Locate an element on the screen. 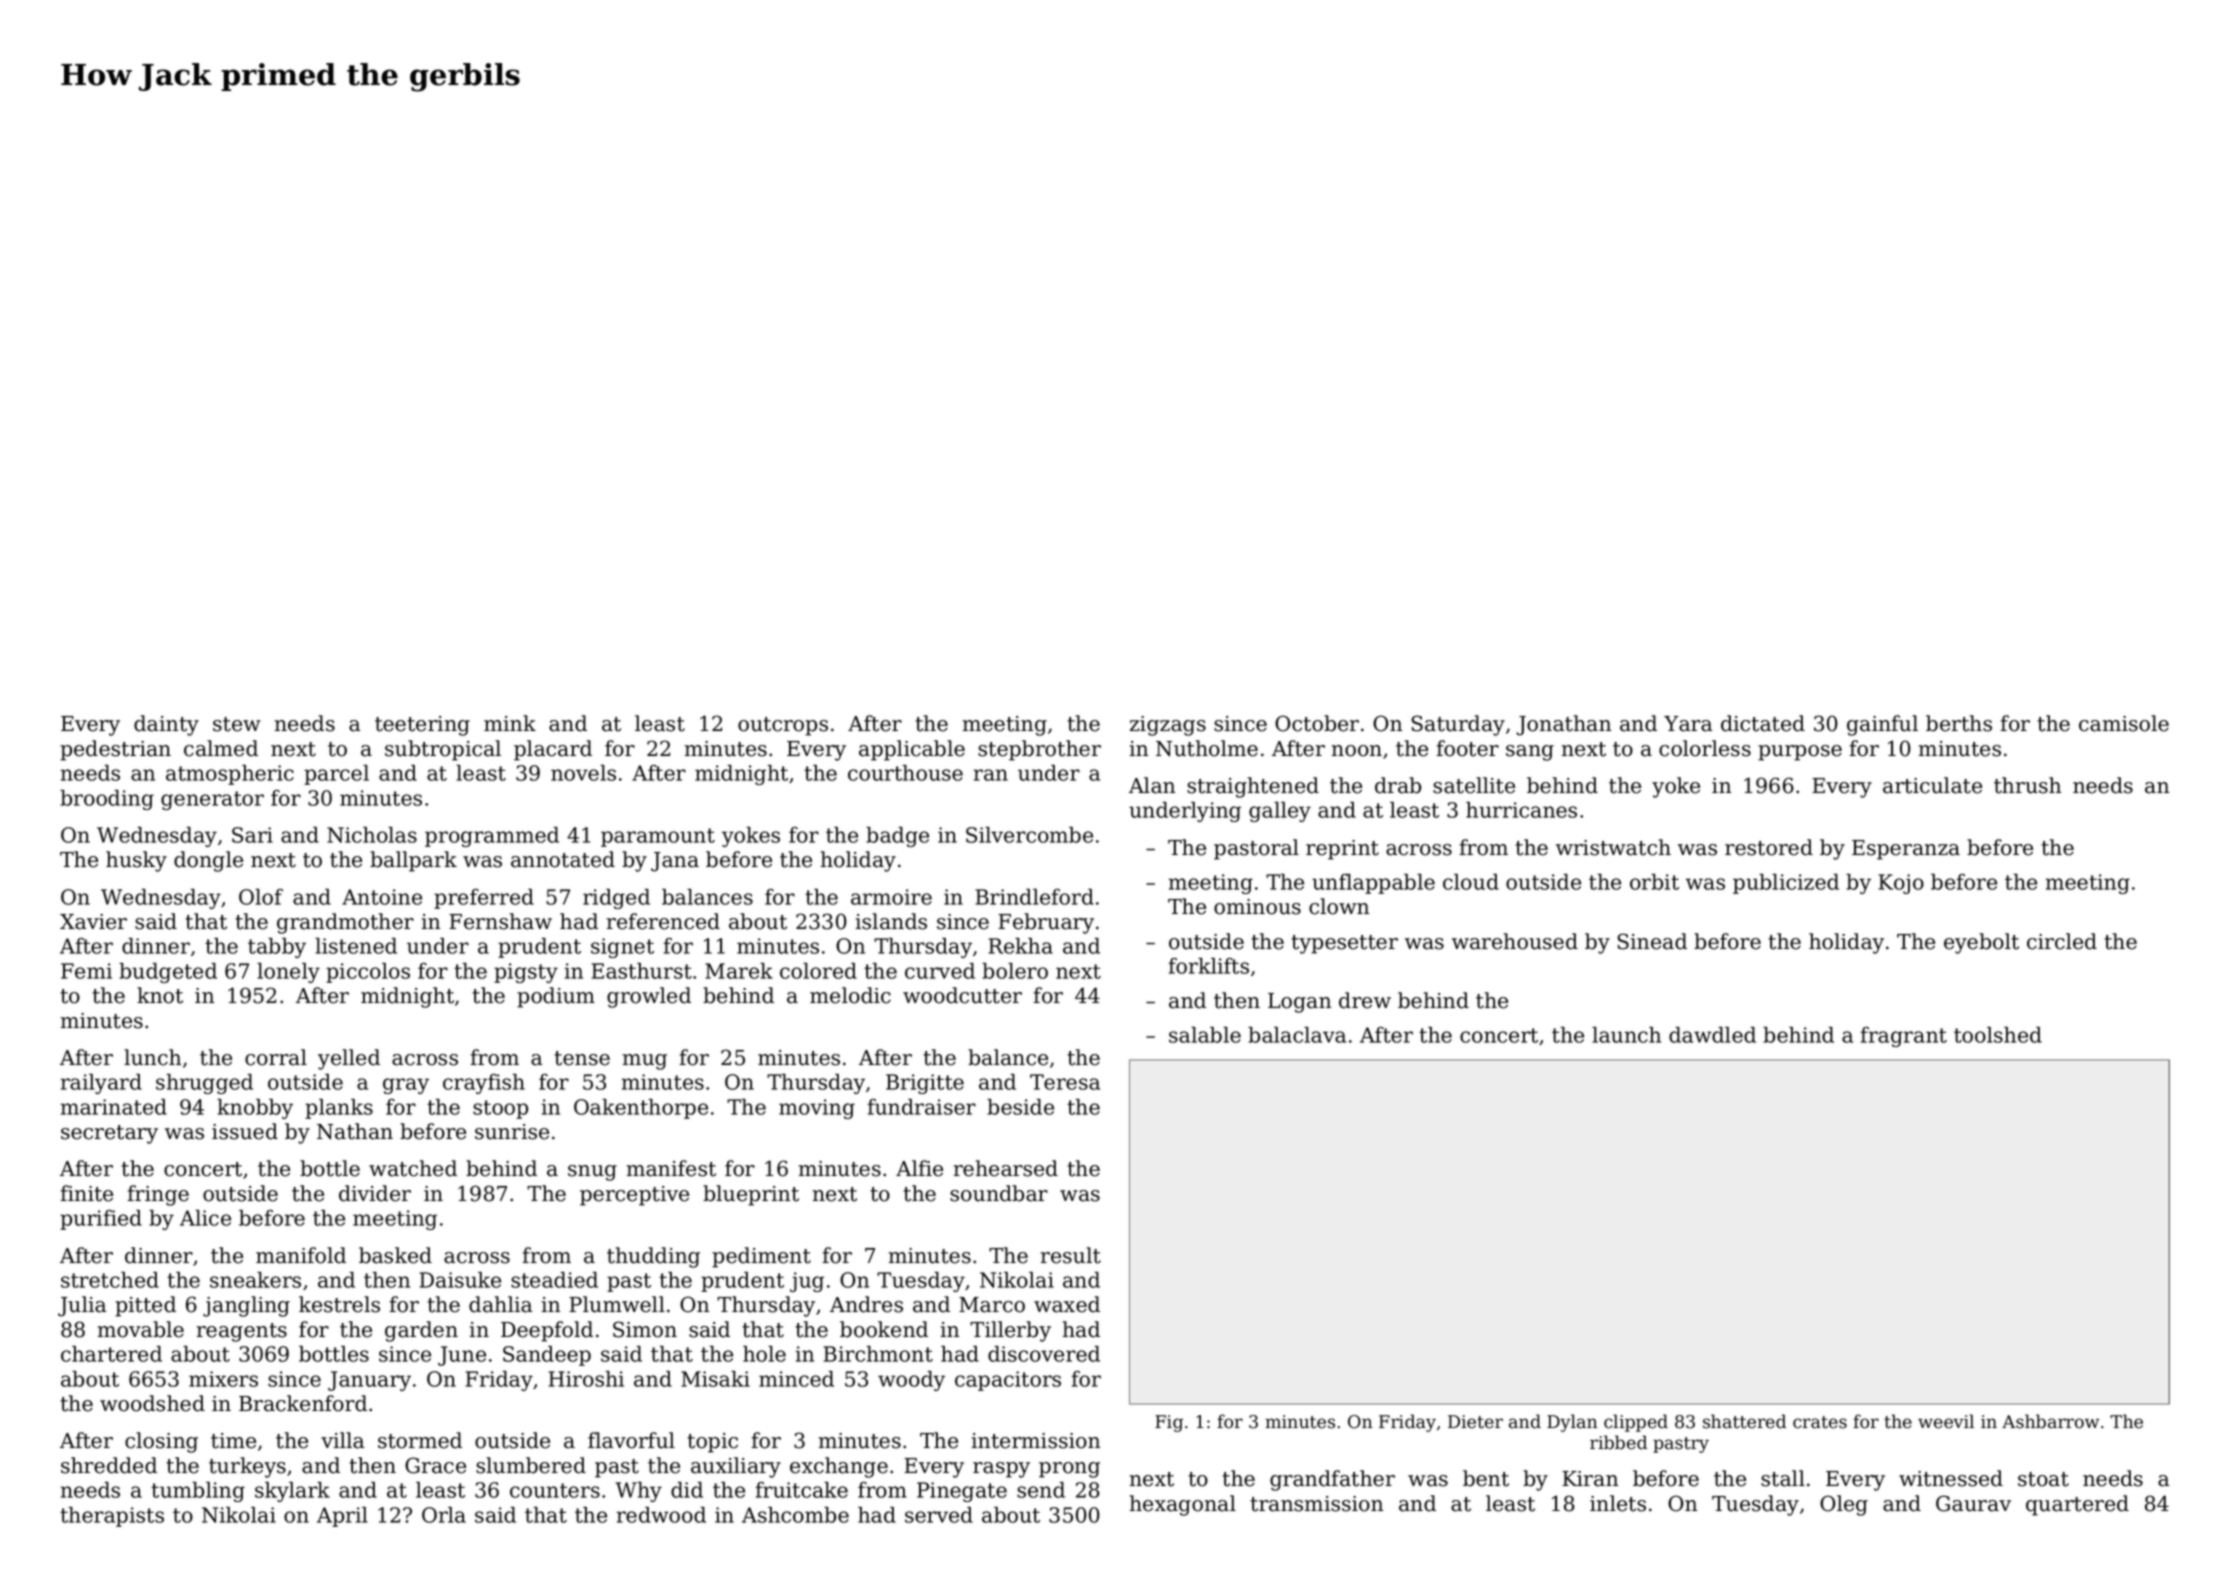 This screenshot has width=2230, height=1577. novels is located at coordinates (583, 773).
